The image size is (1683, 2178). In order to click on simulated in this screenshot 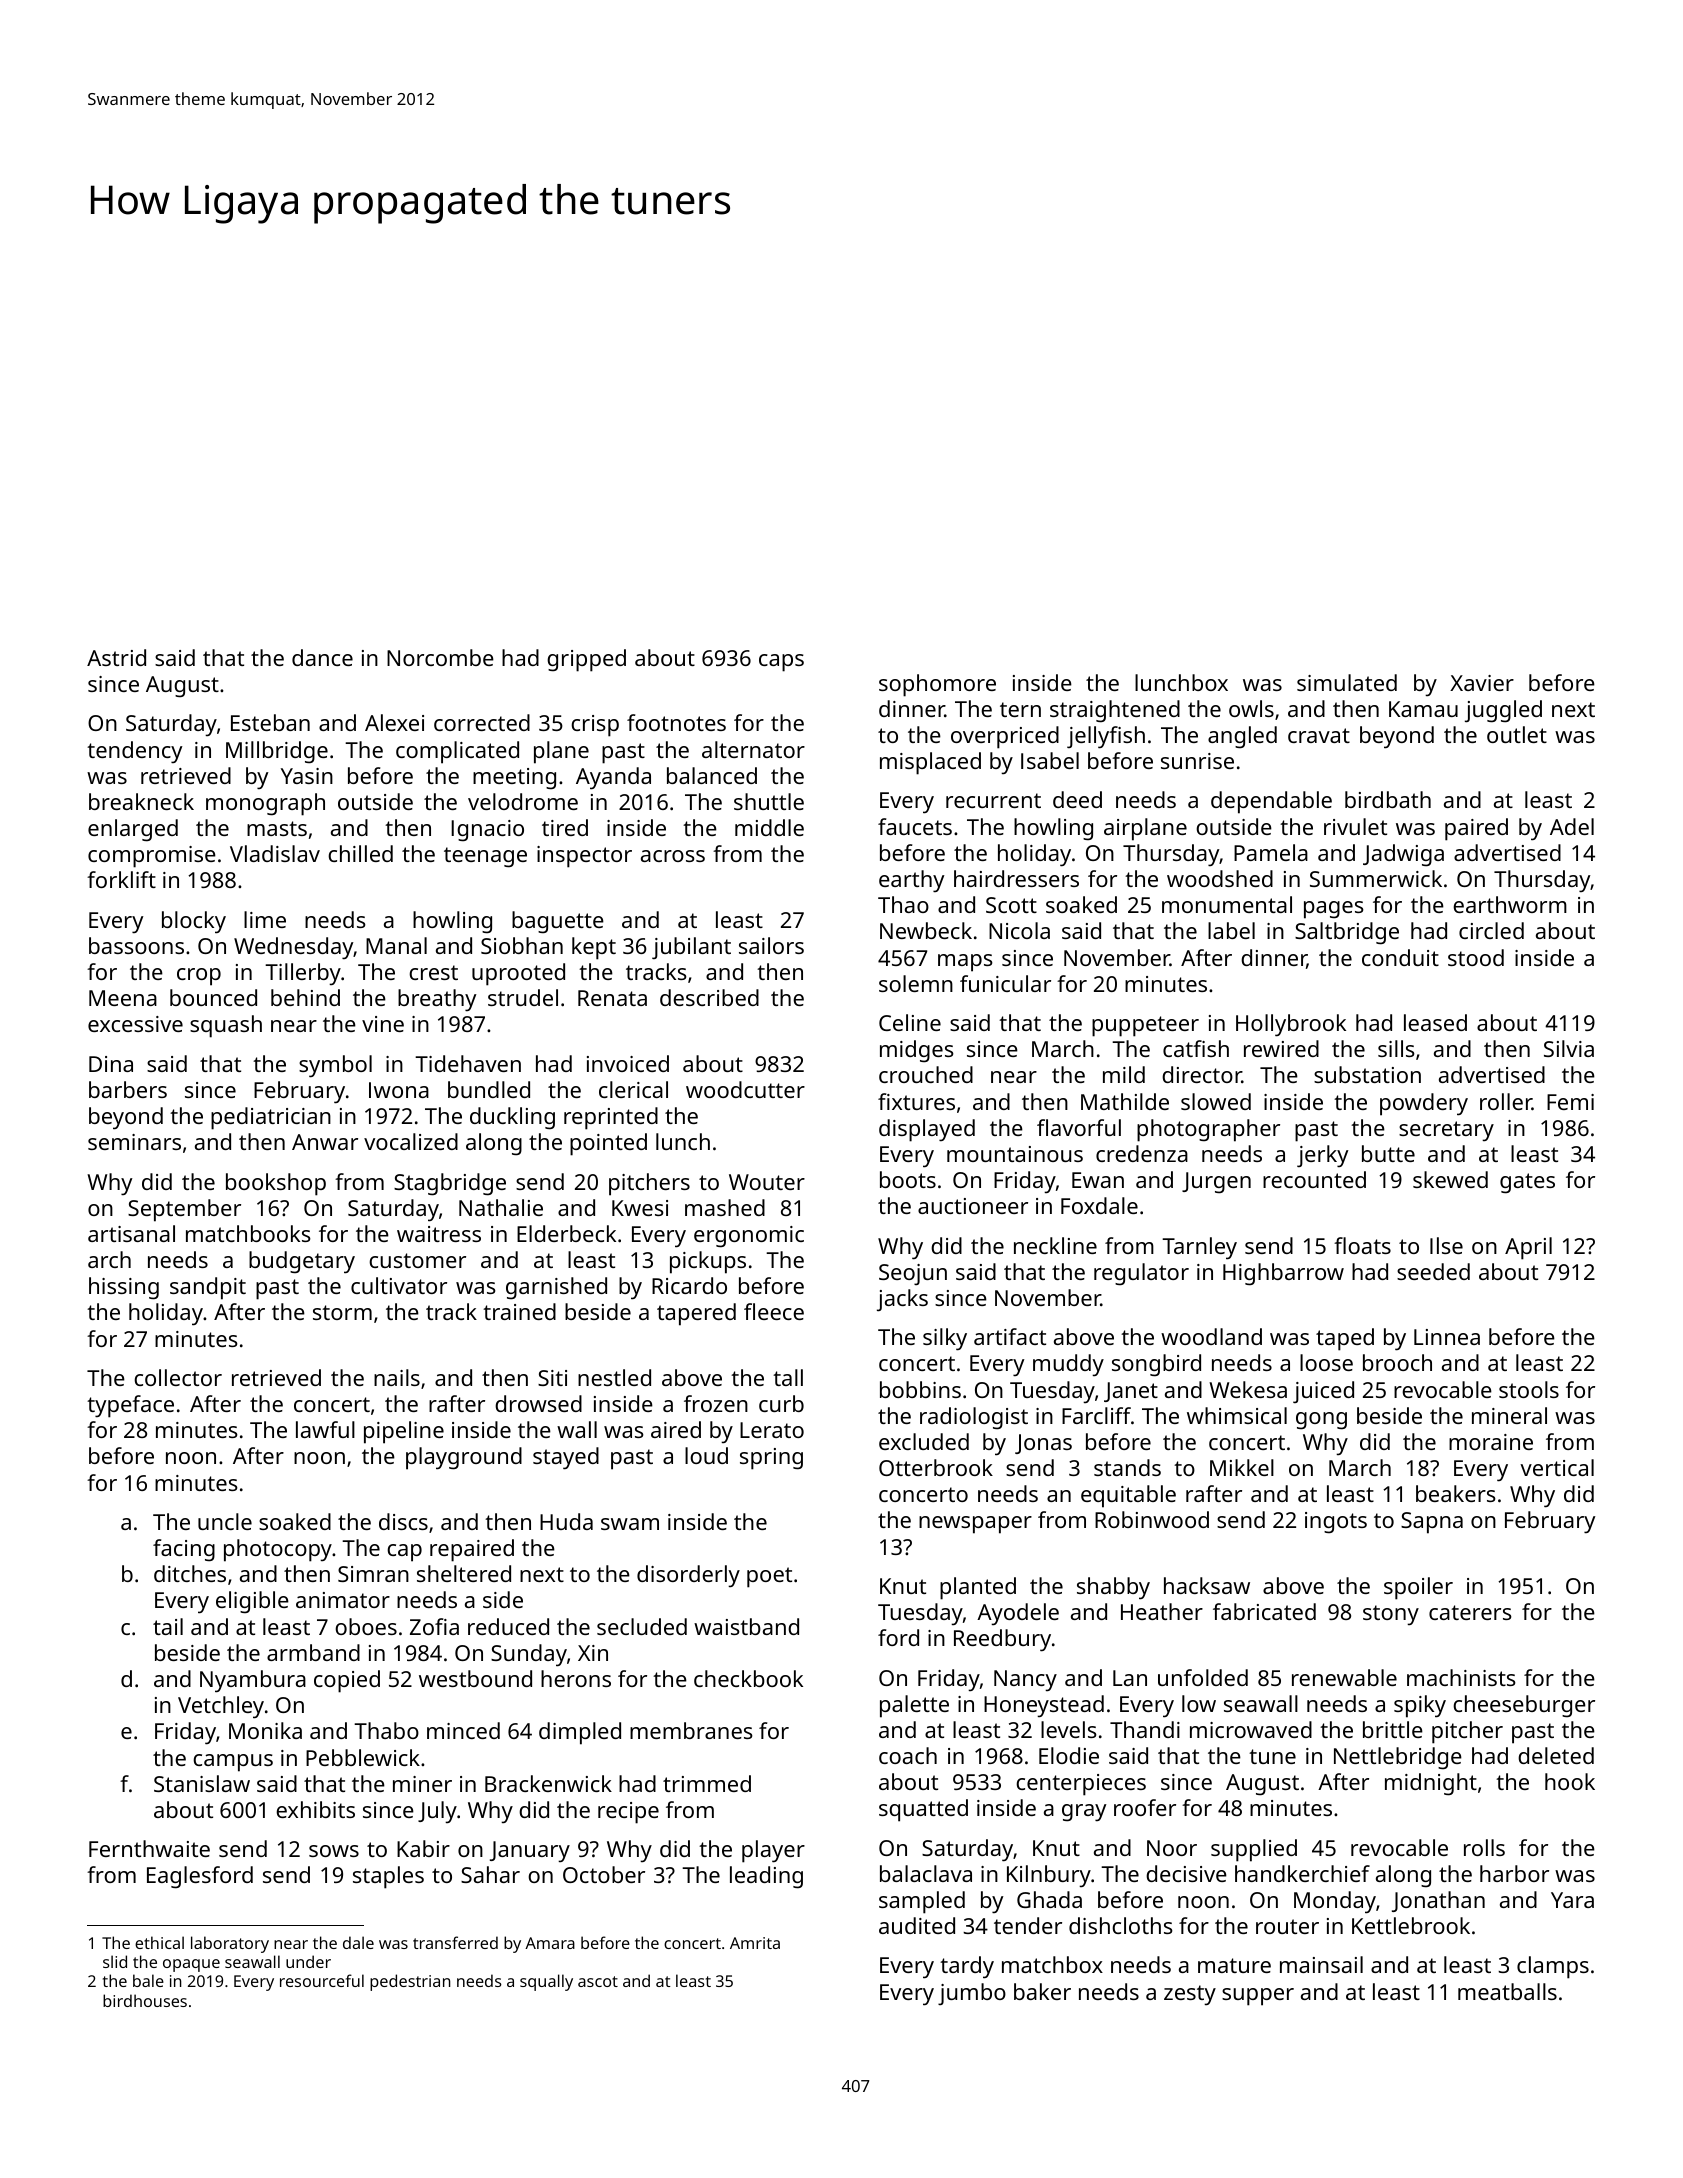, I will do `click(1347, 682)`.
